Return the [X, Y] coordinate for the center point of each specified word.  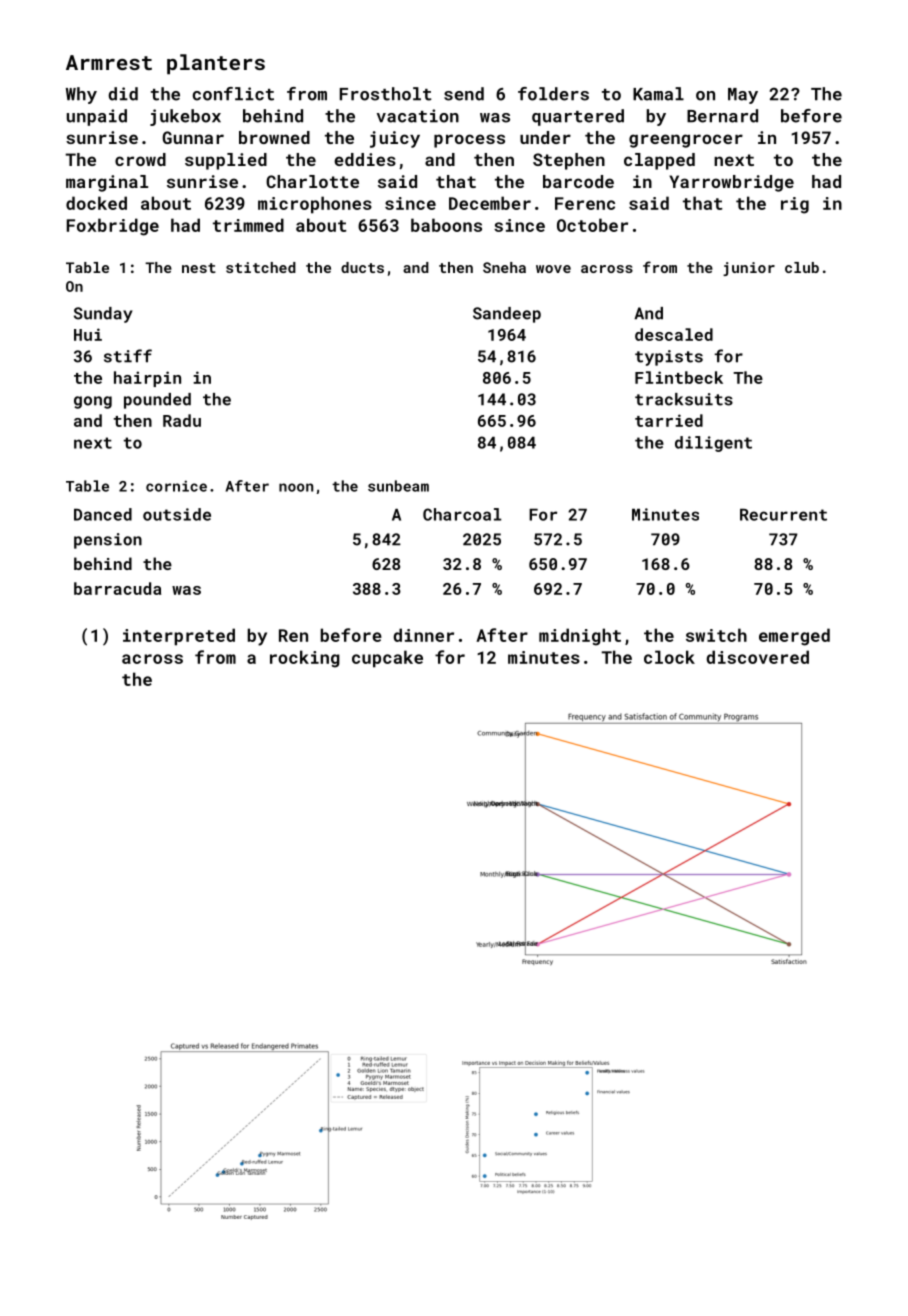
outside [177, 514]
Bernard [722, 116]
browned [274, 137]
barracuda [117, 588]
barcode [578, 181]
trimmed [248, 225]
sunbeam [398, 486]
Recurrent [783, 515]
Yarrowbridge [731, 183]
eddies [365, 159]
